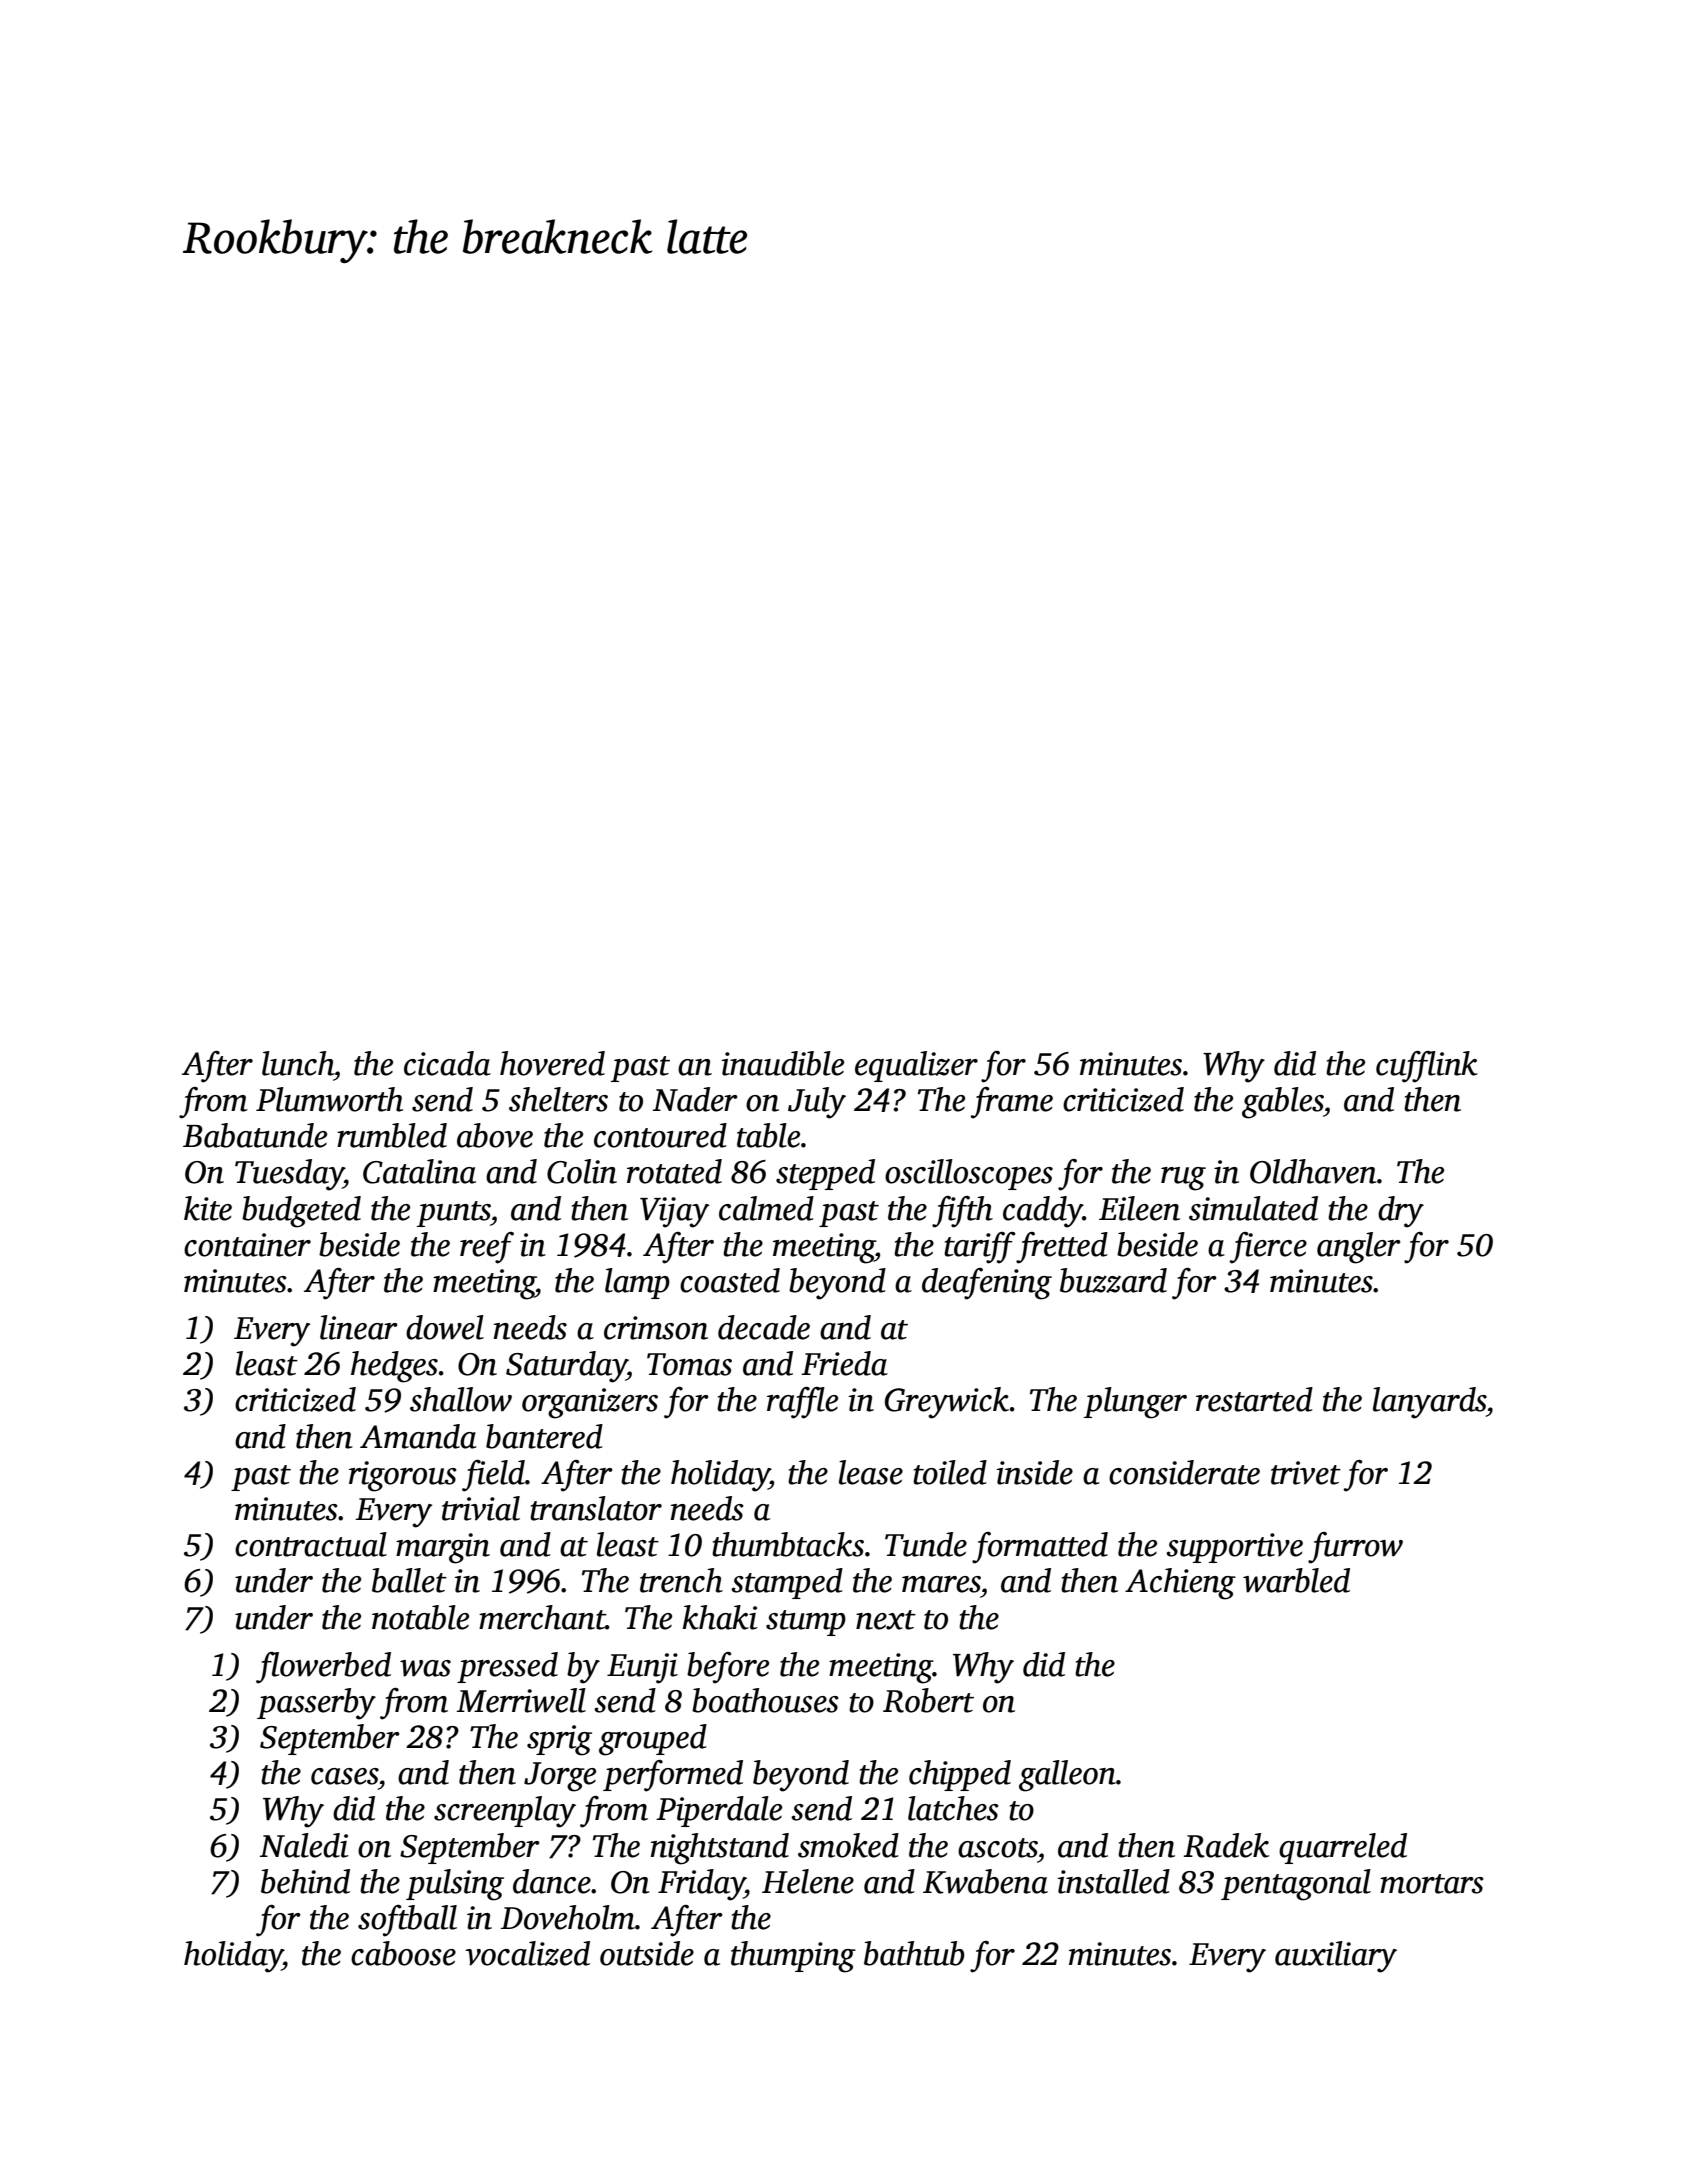 This screenshot has height=2178, width=1683. Describe the element at coordinates (323, 1668) in the screenshot. I see `flowerbed` at that location.
